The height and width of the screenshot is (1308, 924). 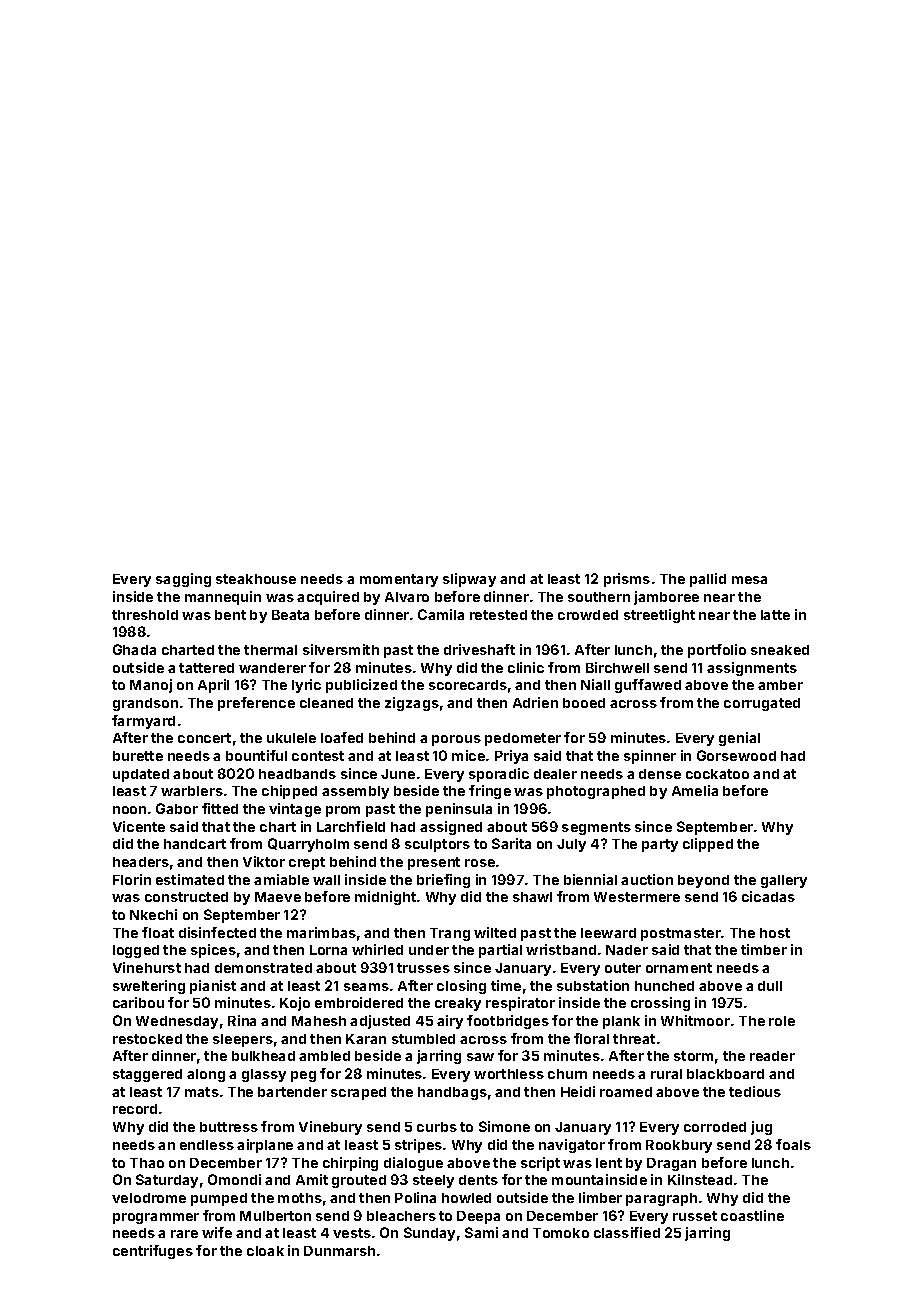 I want to click on coastline, so click(x=752, y=1215).
